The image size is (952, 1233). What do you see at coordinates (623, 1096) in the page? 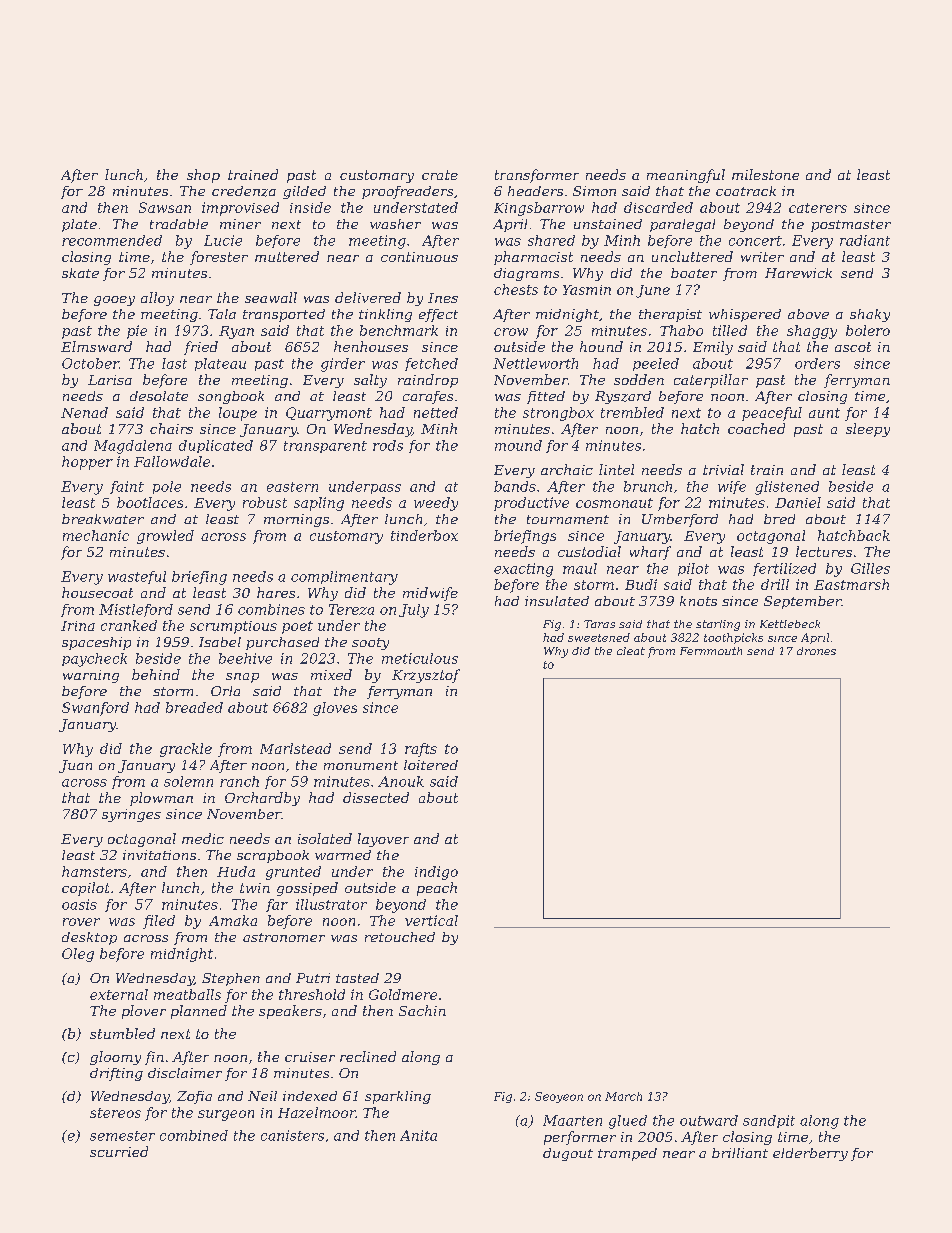
I see `March` at bounding box center [623, 1096].
